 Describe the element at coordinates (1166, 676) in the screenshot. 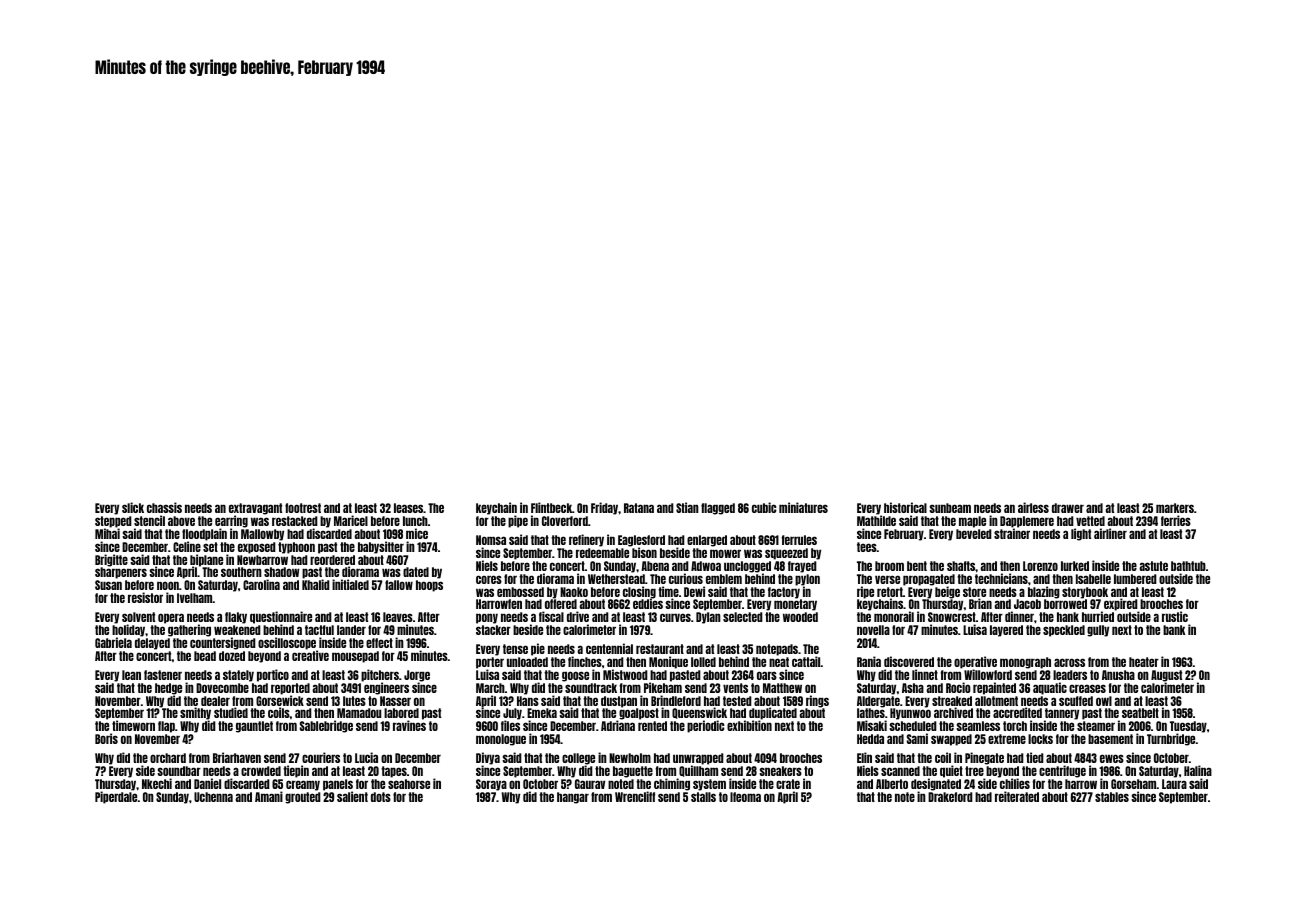

I see `August` at that location.
